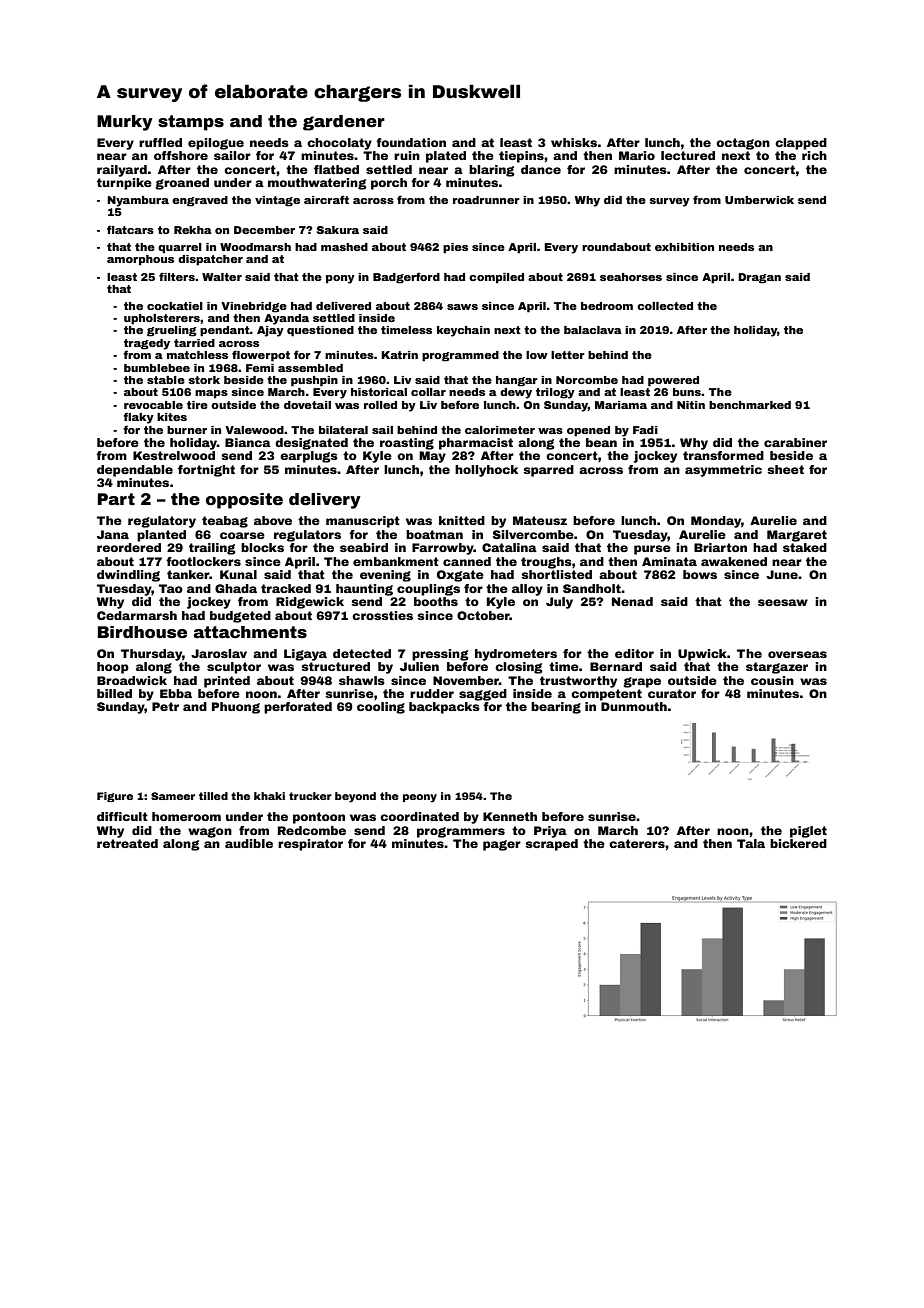  Describe the element at coordinates (783, 602) in the screenshot. I see `seesaw` at that location.
